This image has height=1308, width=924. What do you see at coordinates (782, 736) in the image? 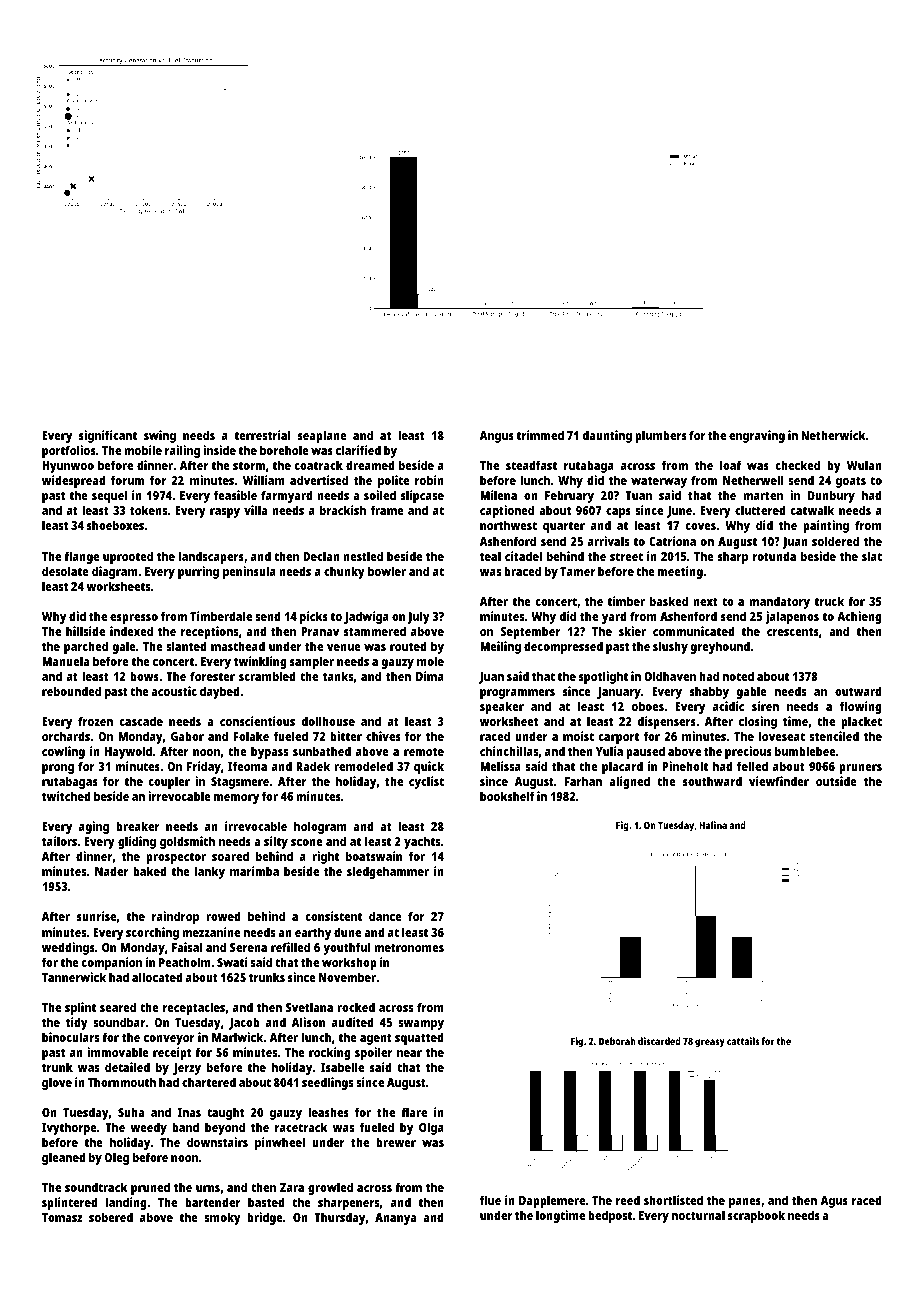
I see `loveseat` at bounding box center [782, 736].
